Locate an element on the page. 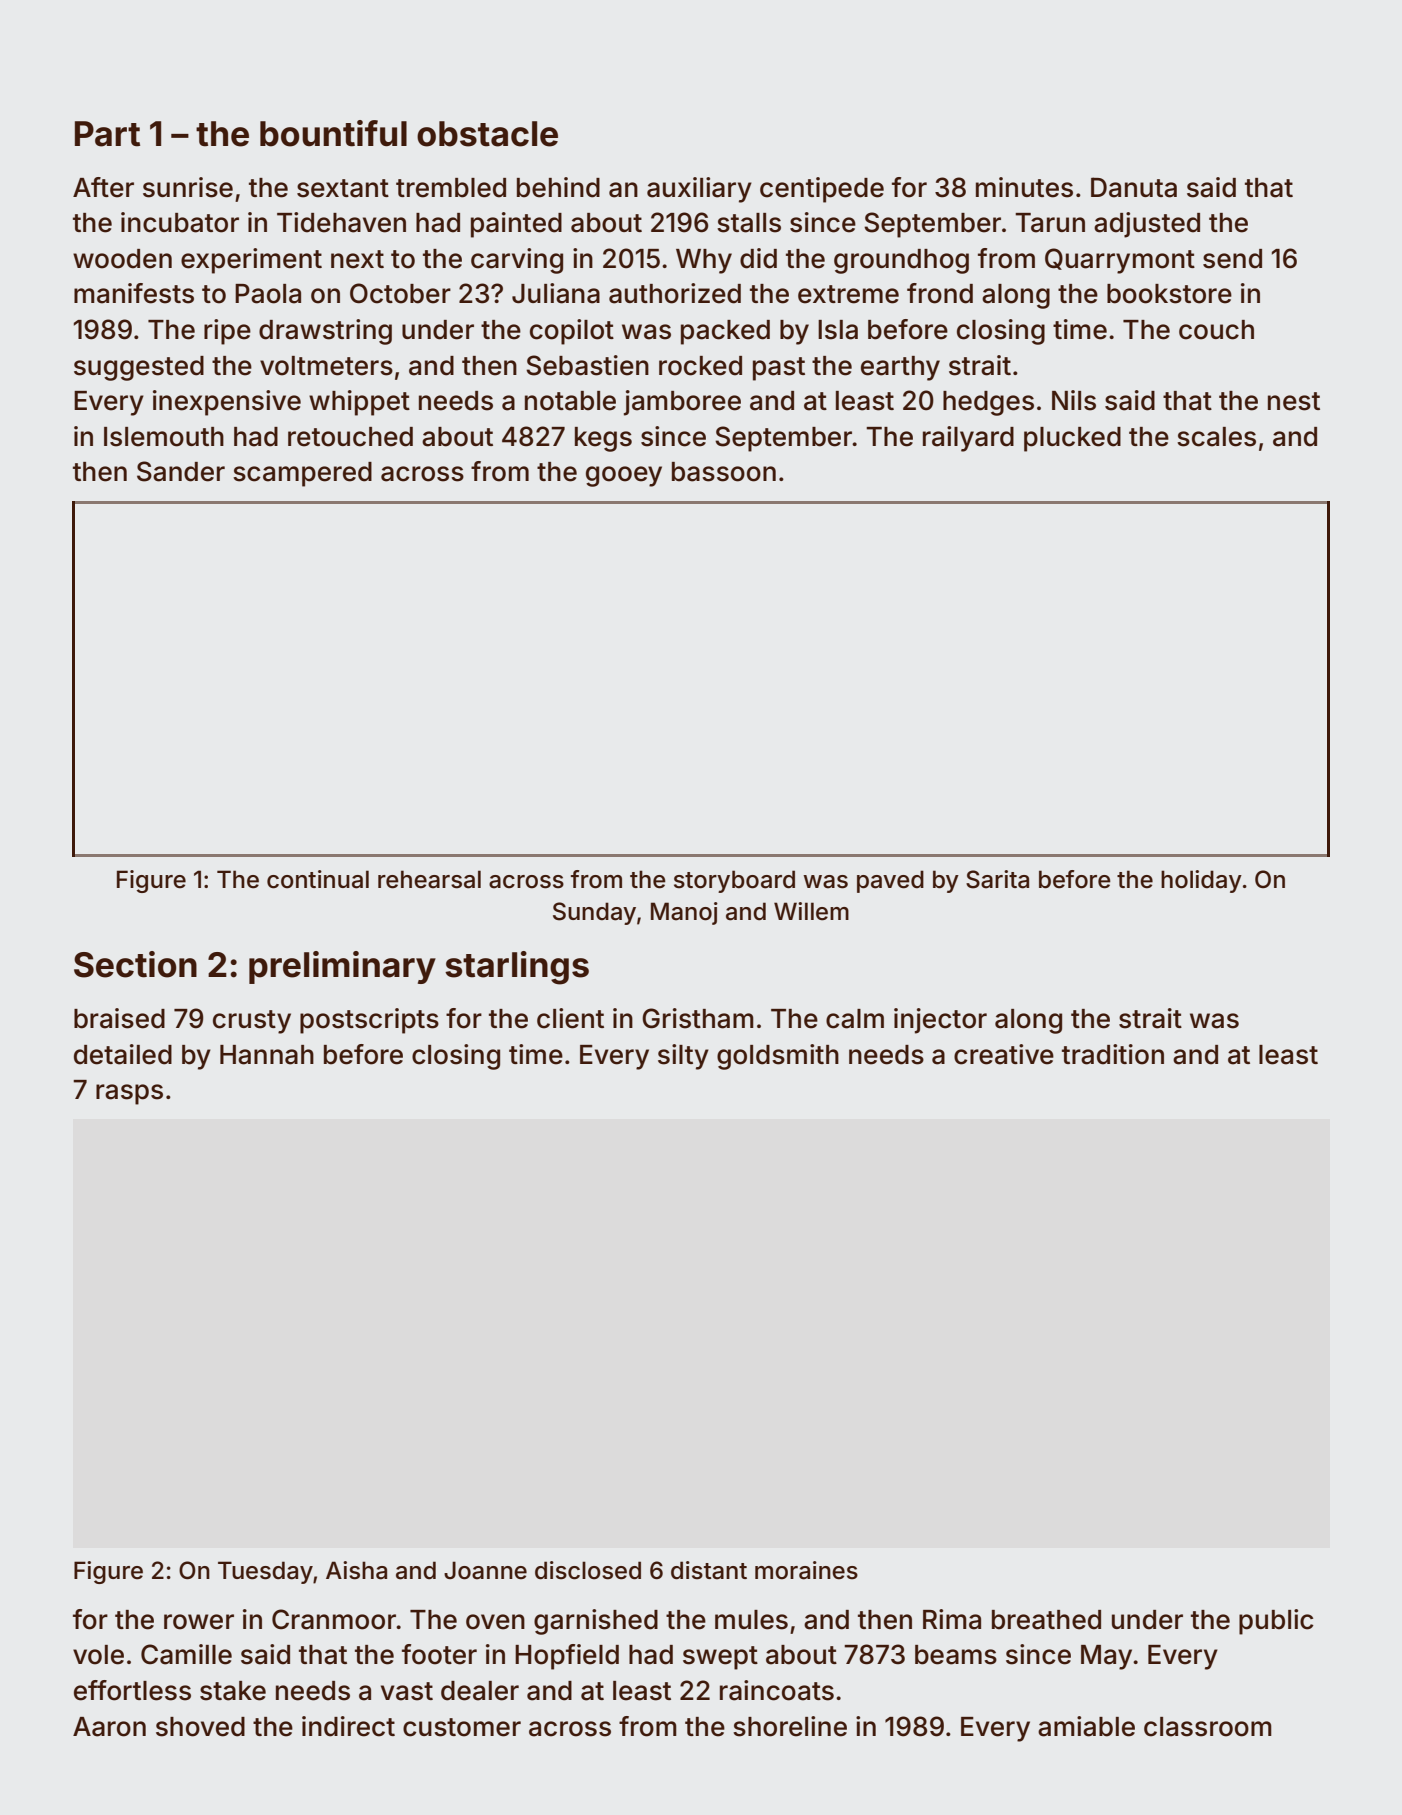 The height and width of the document is (1815, 1402). goldsmith is located at coordinates (778, 1057).
